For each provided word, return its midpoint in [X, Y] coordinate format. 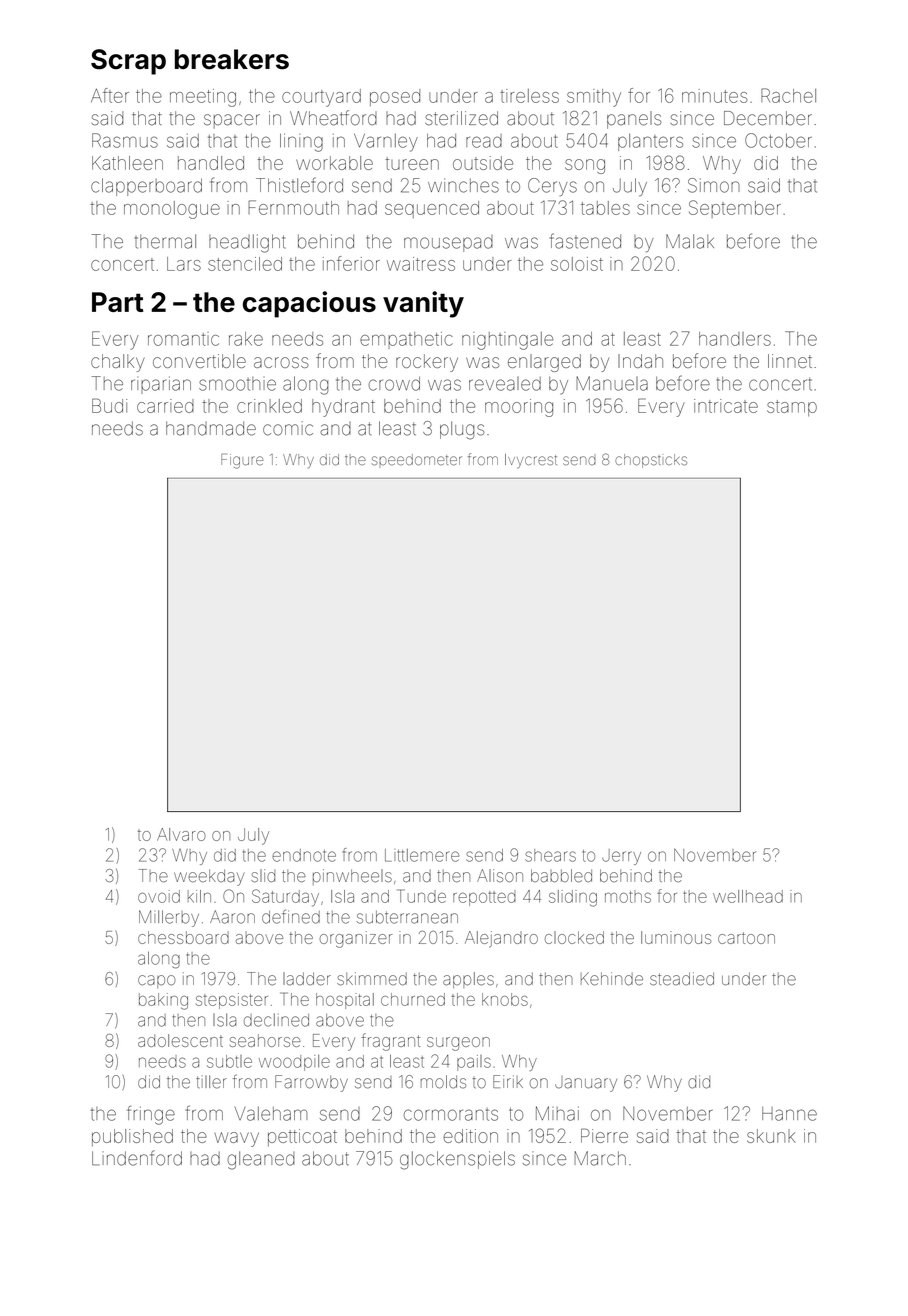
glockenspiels [457, 1160]
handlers [735, 339]
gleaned [261, 1160]
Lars [184, 264]
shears [550, 855]
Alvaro [181, 834]
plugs [462, 430]
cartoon [746, 938]
